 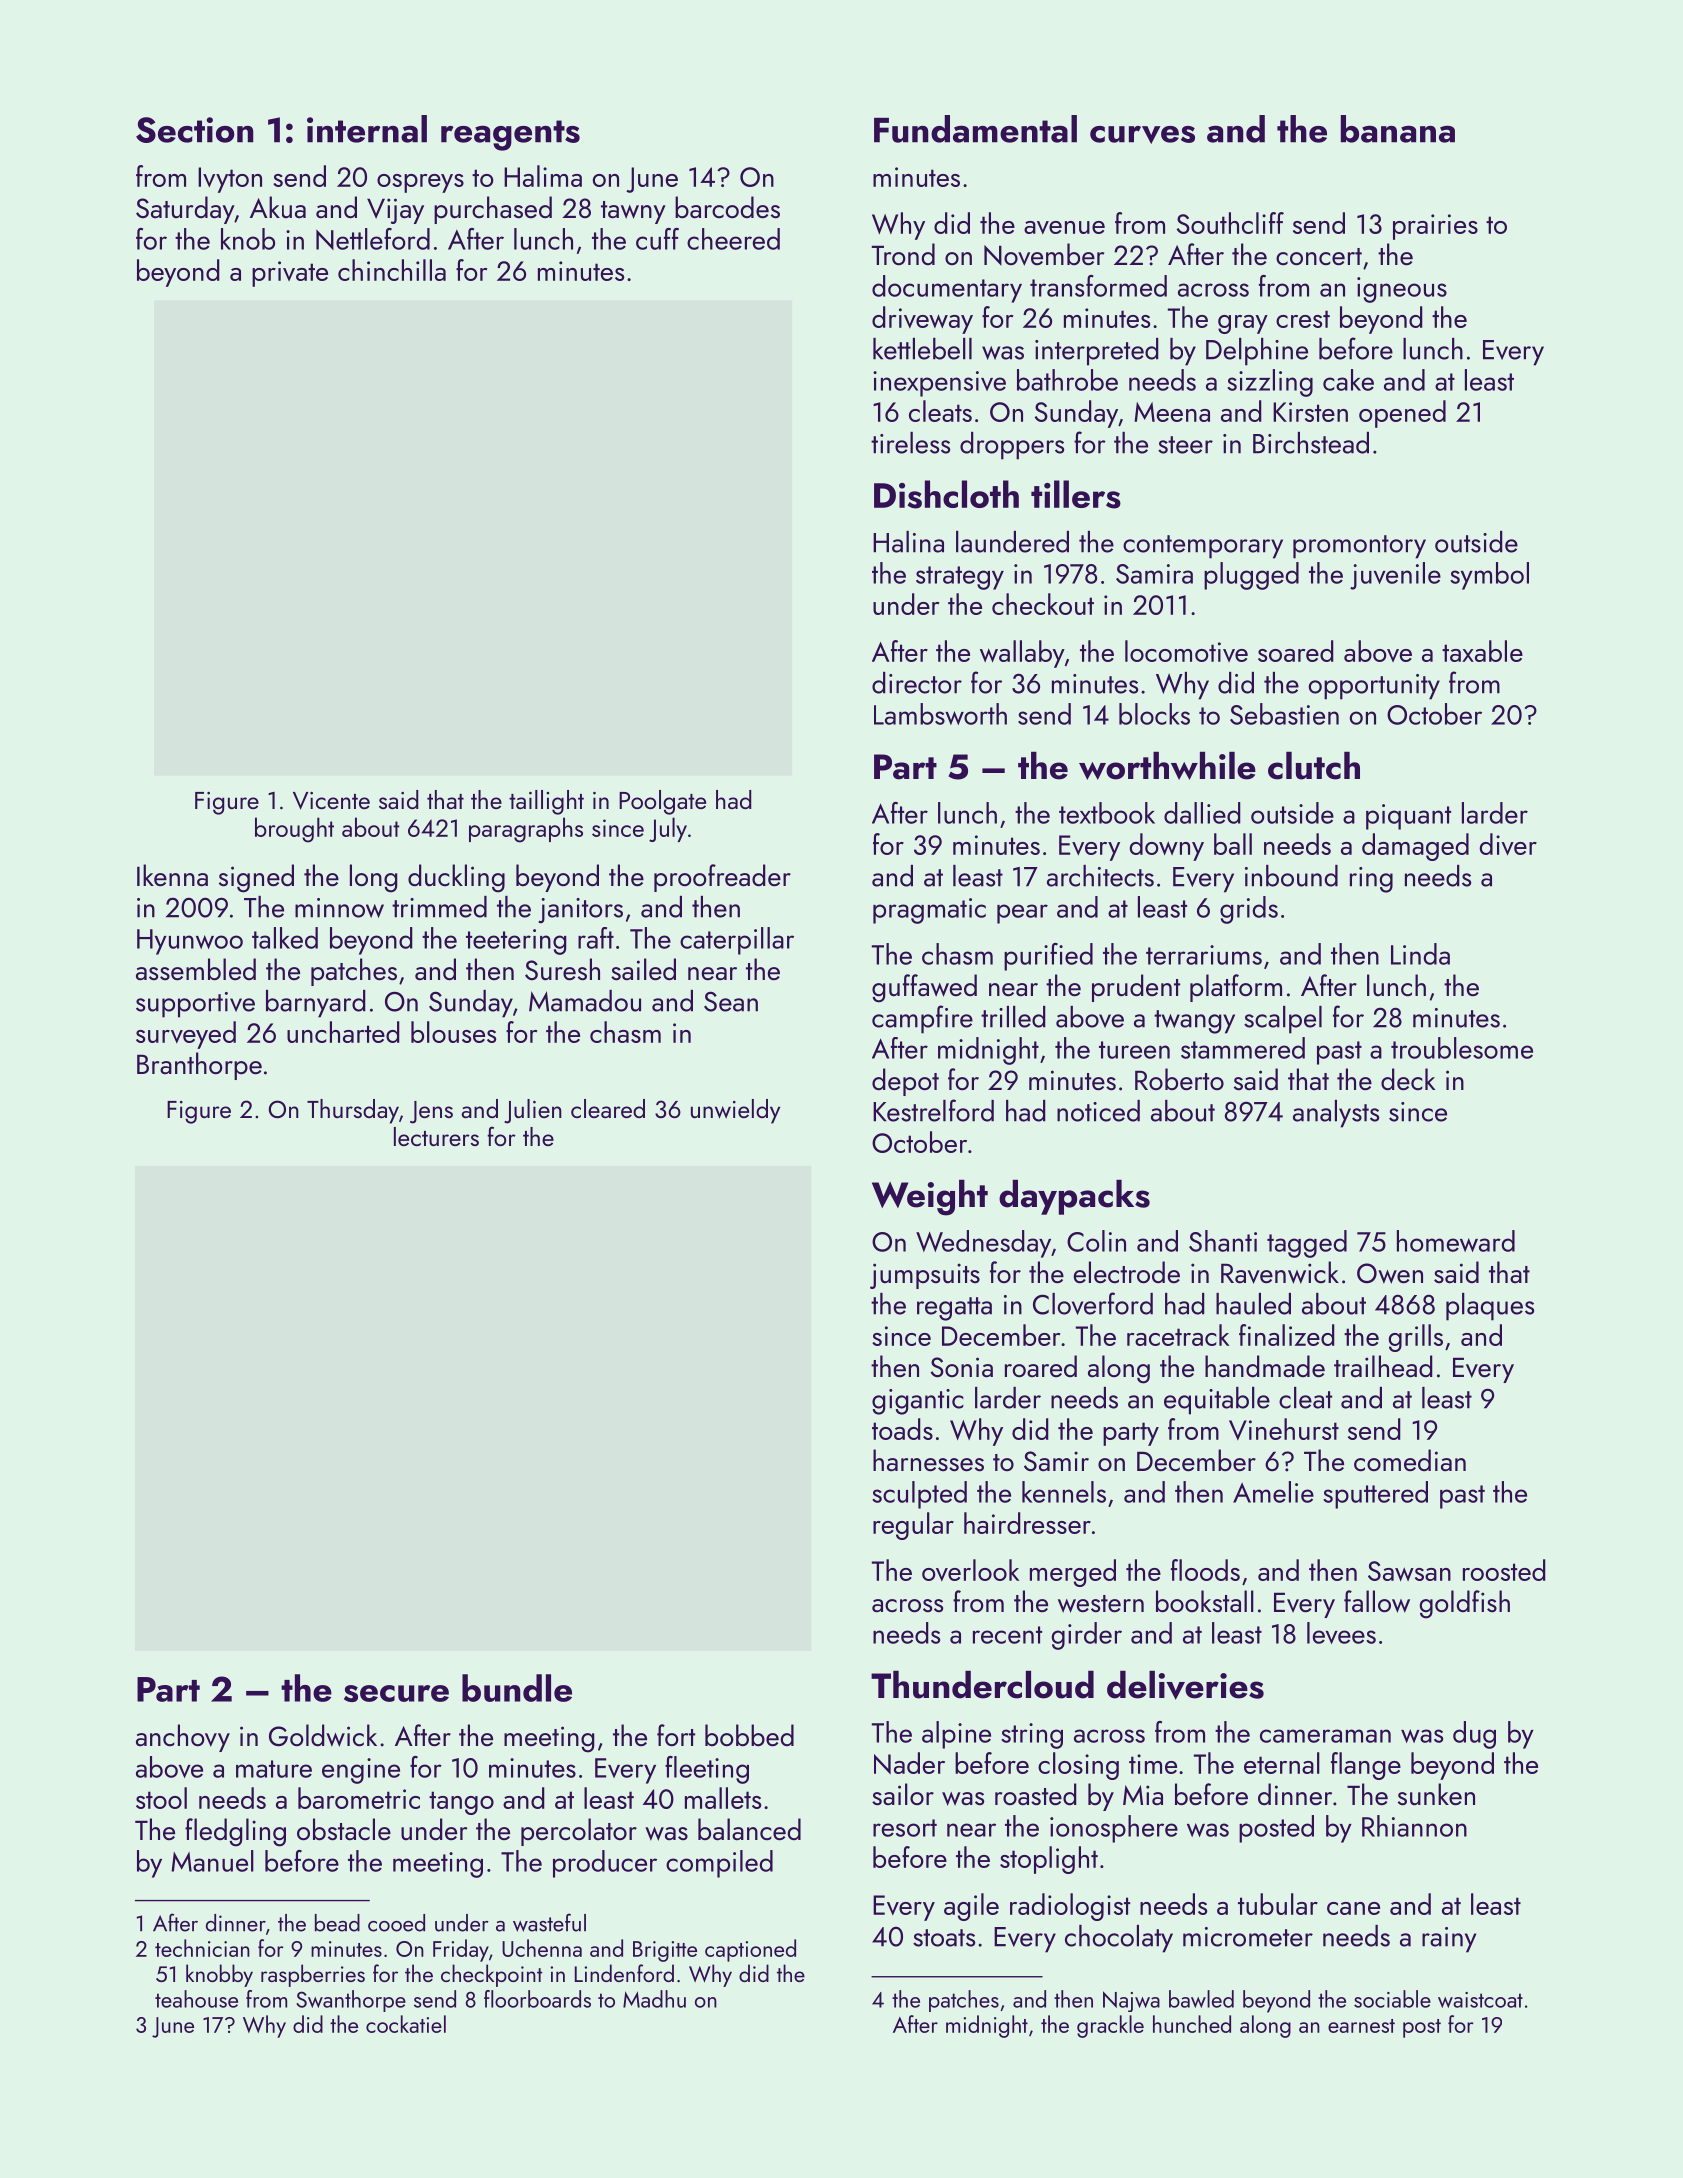 What do you see at coordinates (1167, 766) in the screenshot?
I see `worthwhile` at bounding box center [1167, 766].
